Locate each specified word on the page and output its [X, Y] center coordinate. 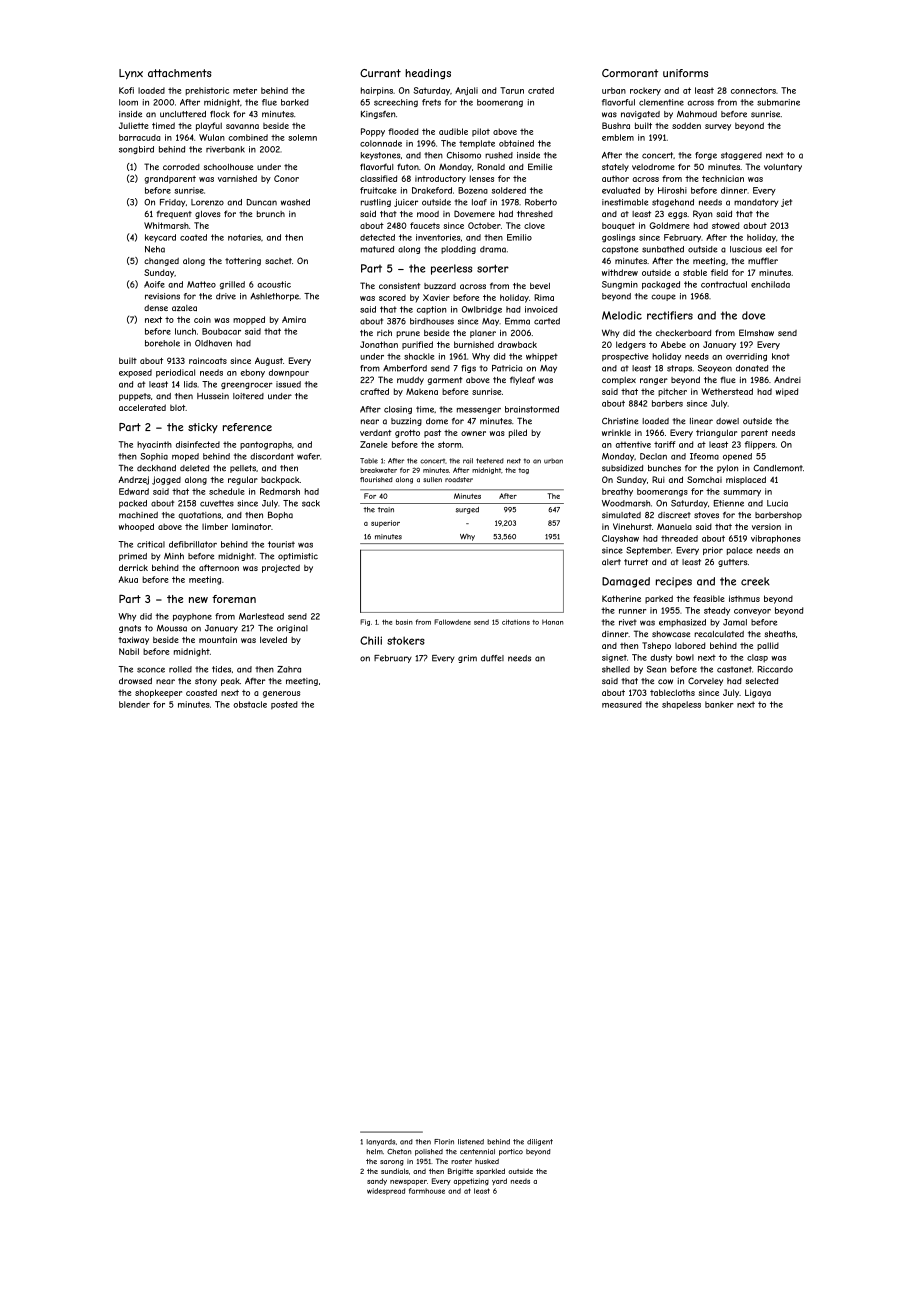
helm [375, 1152]
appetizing [471, 1182]
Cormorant [630, 73]
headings [428, 74]
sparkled [490, 1172]
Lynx [131, 74]
